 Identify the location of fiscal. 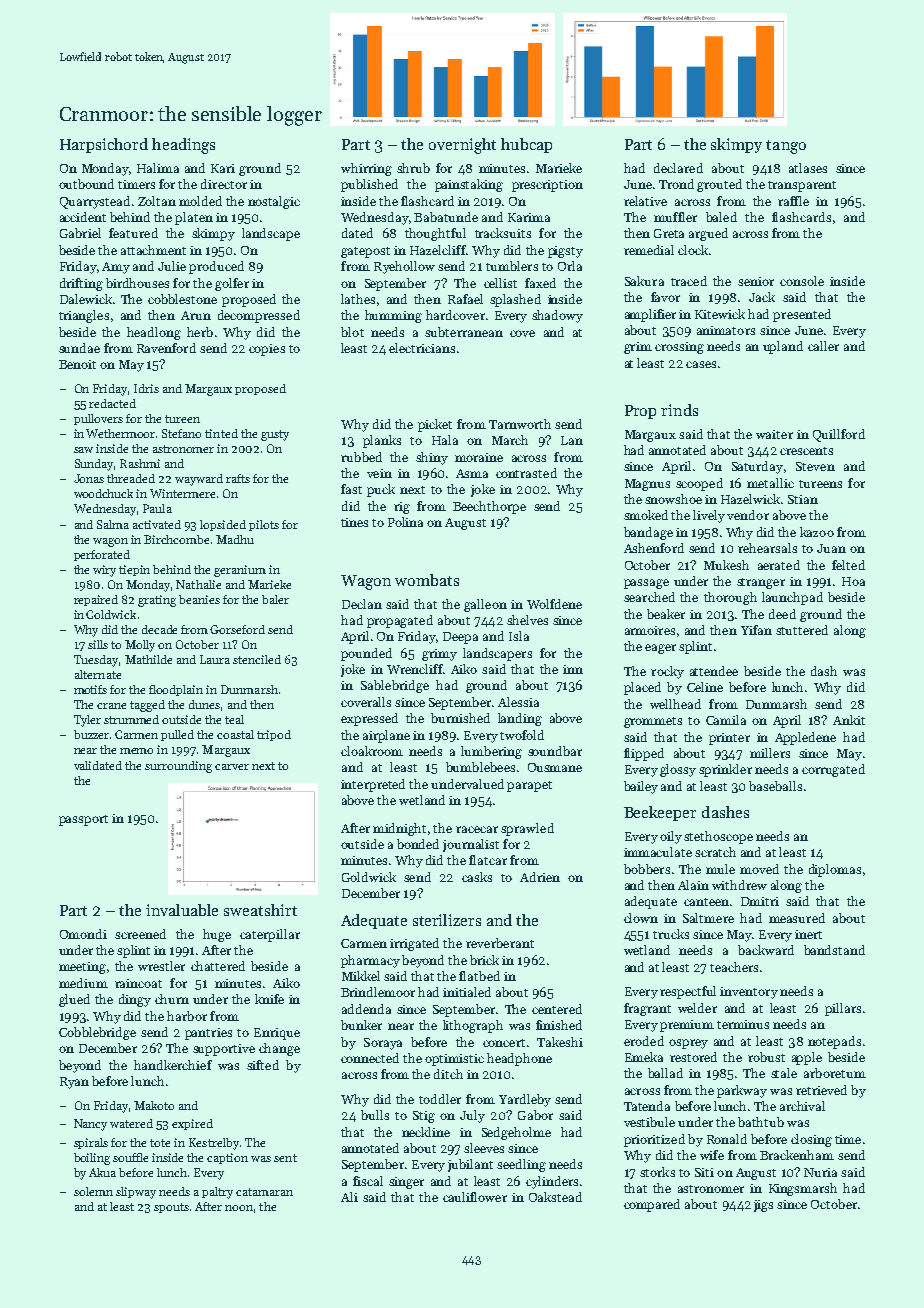
(368, 1181).
